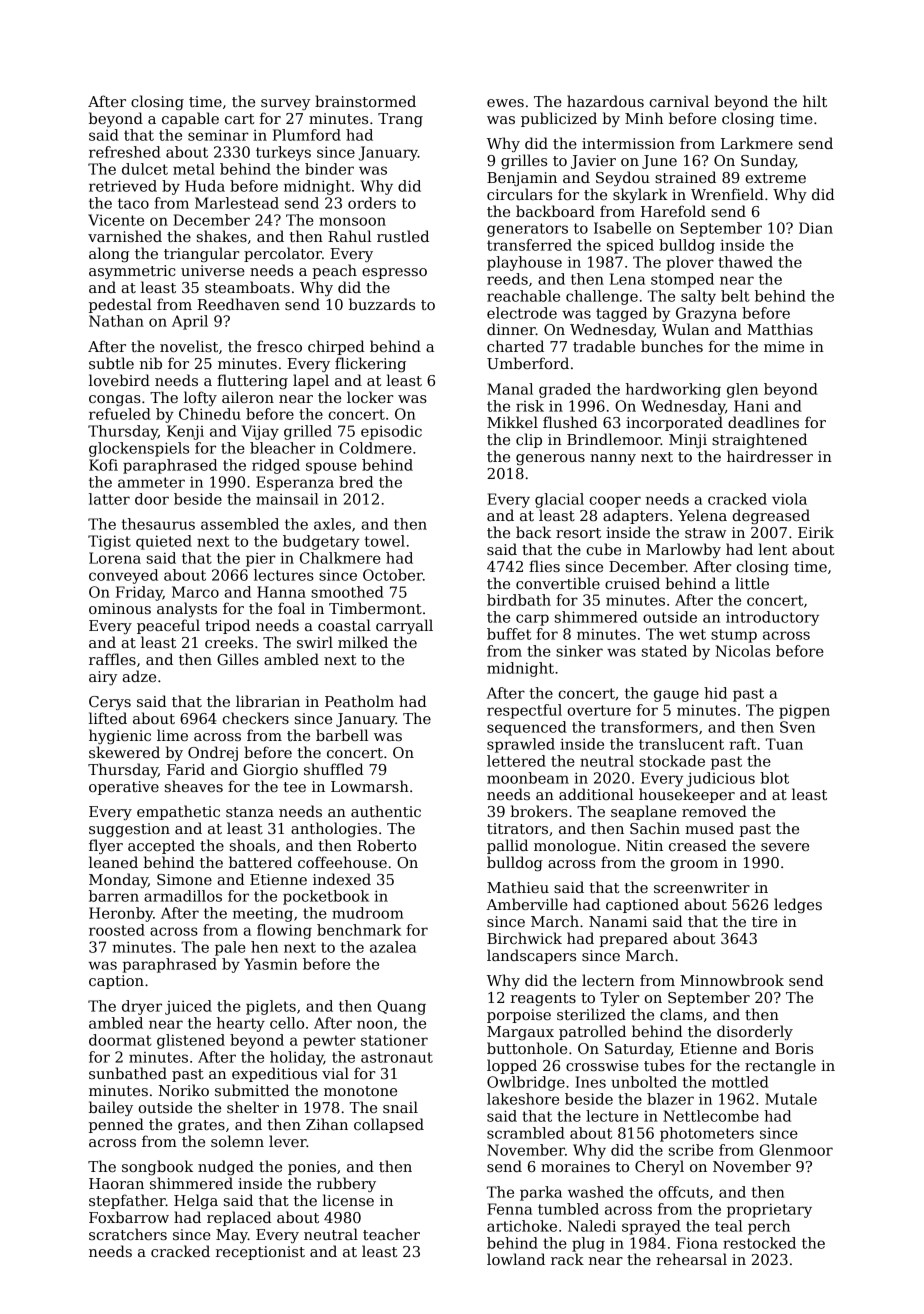 This document has height=1314, width=924. What do you see at coordinates (516, 1259) in the document?
I see `lowland` at bounding box center [516, 1259].
